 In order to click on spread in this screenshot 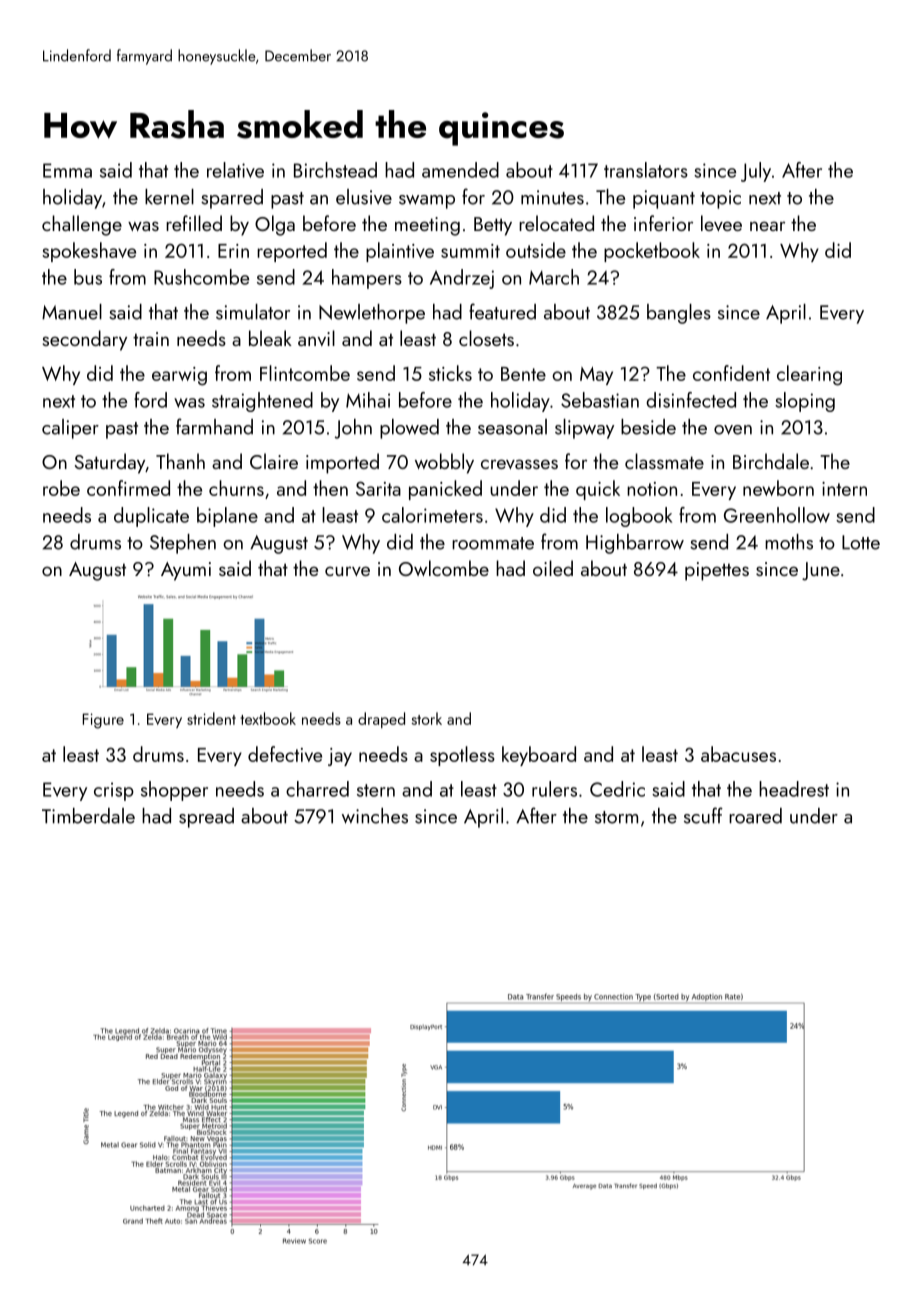, I will do `click(206, 818)`.
